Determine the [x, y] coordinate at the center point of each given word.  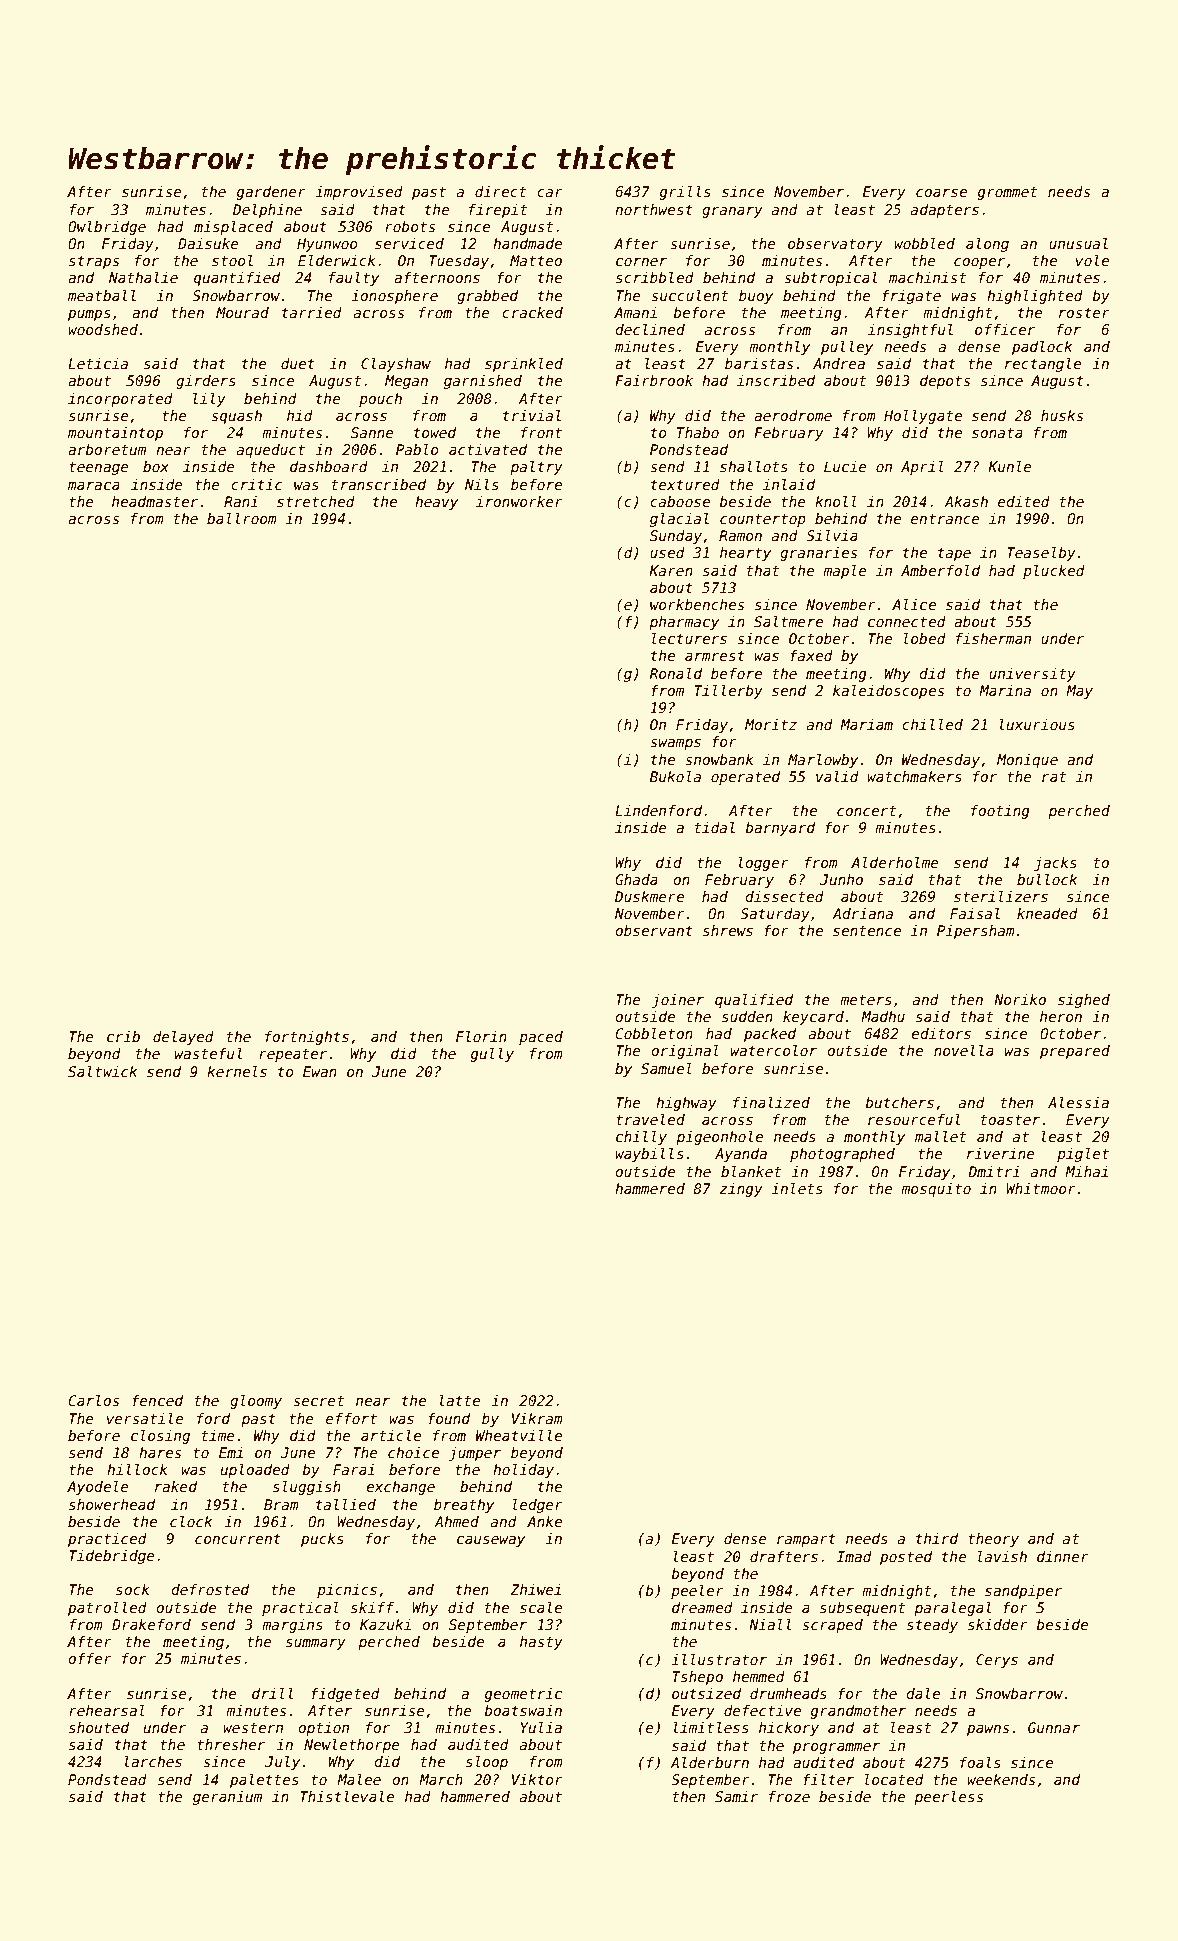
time [218, 1435]
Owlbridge [107, 228]
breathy [464, 1506]
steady [932, 1626]
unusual [1078, 243]
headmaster [155, 501]
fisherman [993, 638]
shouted [99, 1727]
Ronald [675, 673]
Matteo [536, 260]
